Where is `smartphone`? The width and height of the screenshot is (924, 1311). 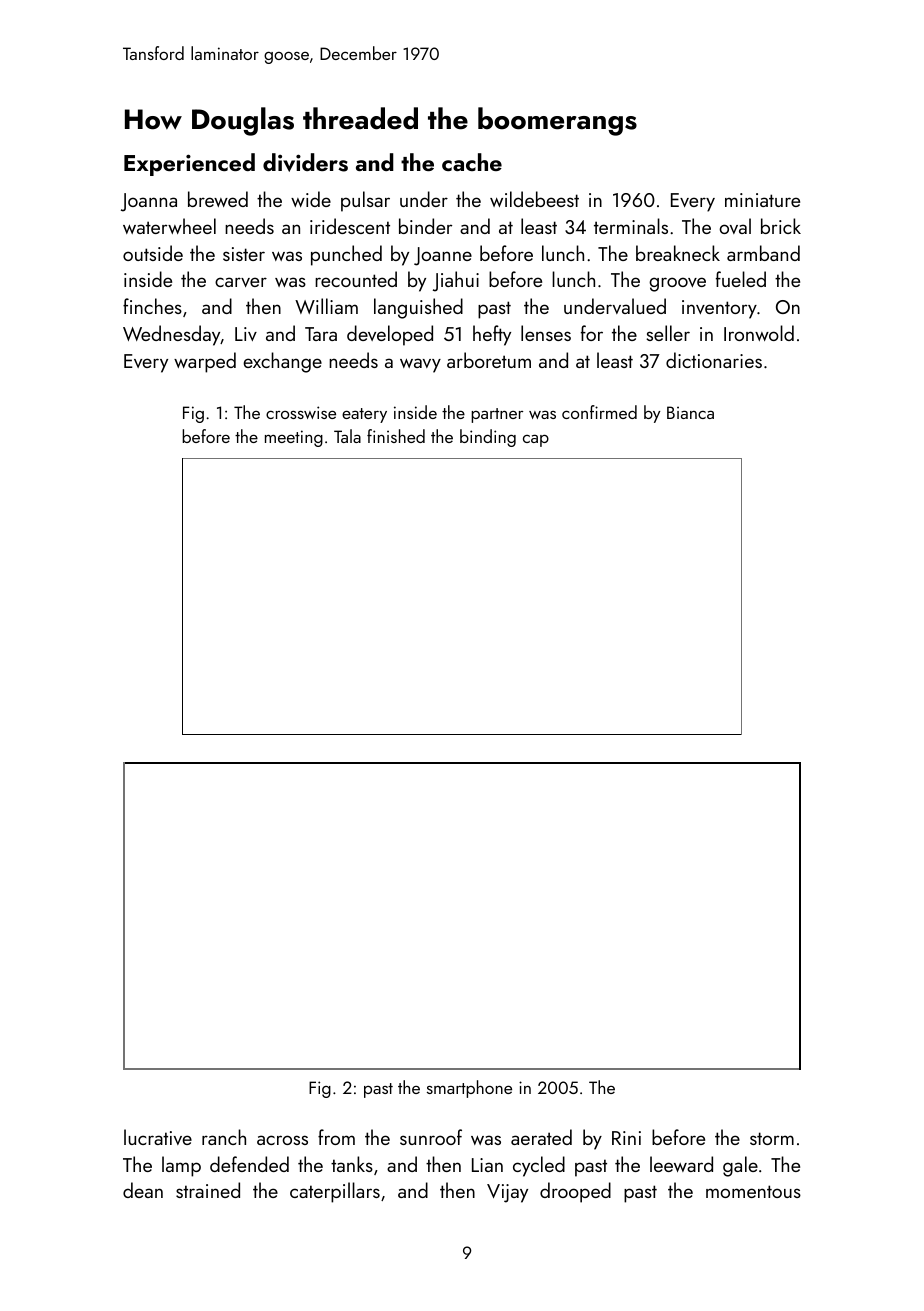
smartphone is located at coordinates (469, 1089).
